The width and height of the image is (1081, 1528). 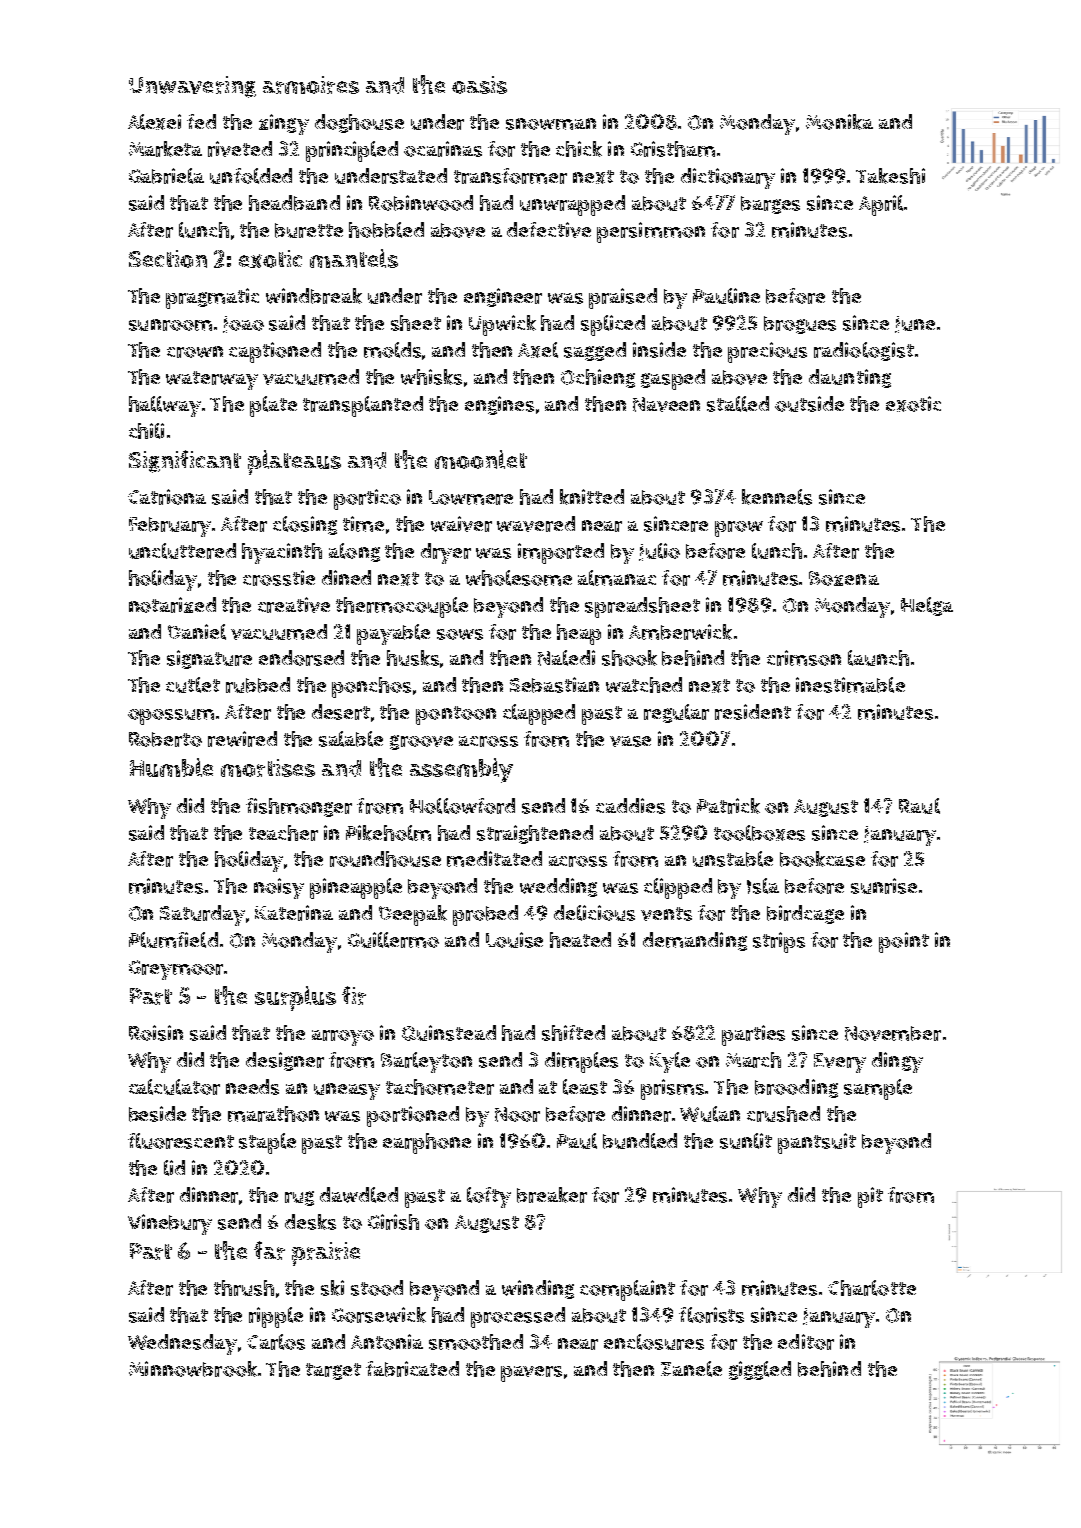 What do you see at coordinates (275, 352) in the image?
I see `captioned` at bounding box center [275, 352].
